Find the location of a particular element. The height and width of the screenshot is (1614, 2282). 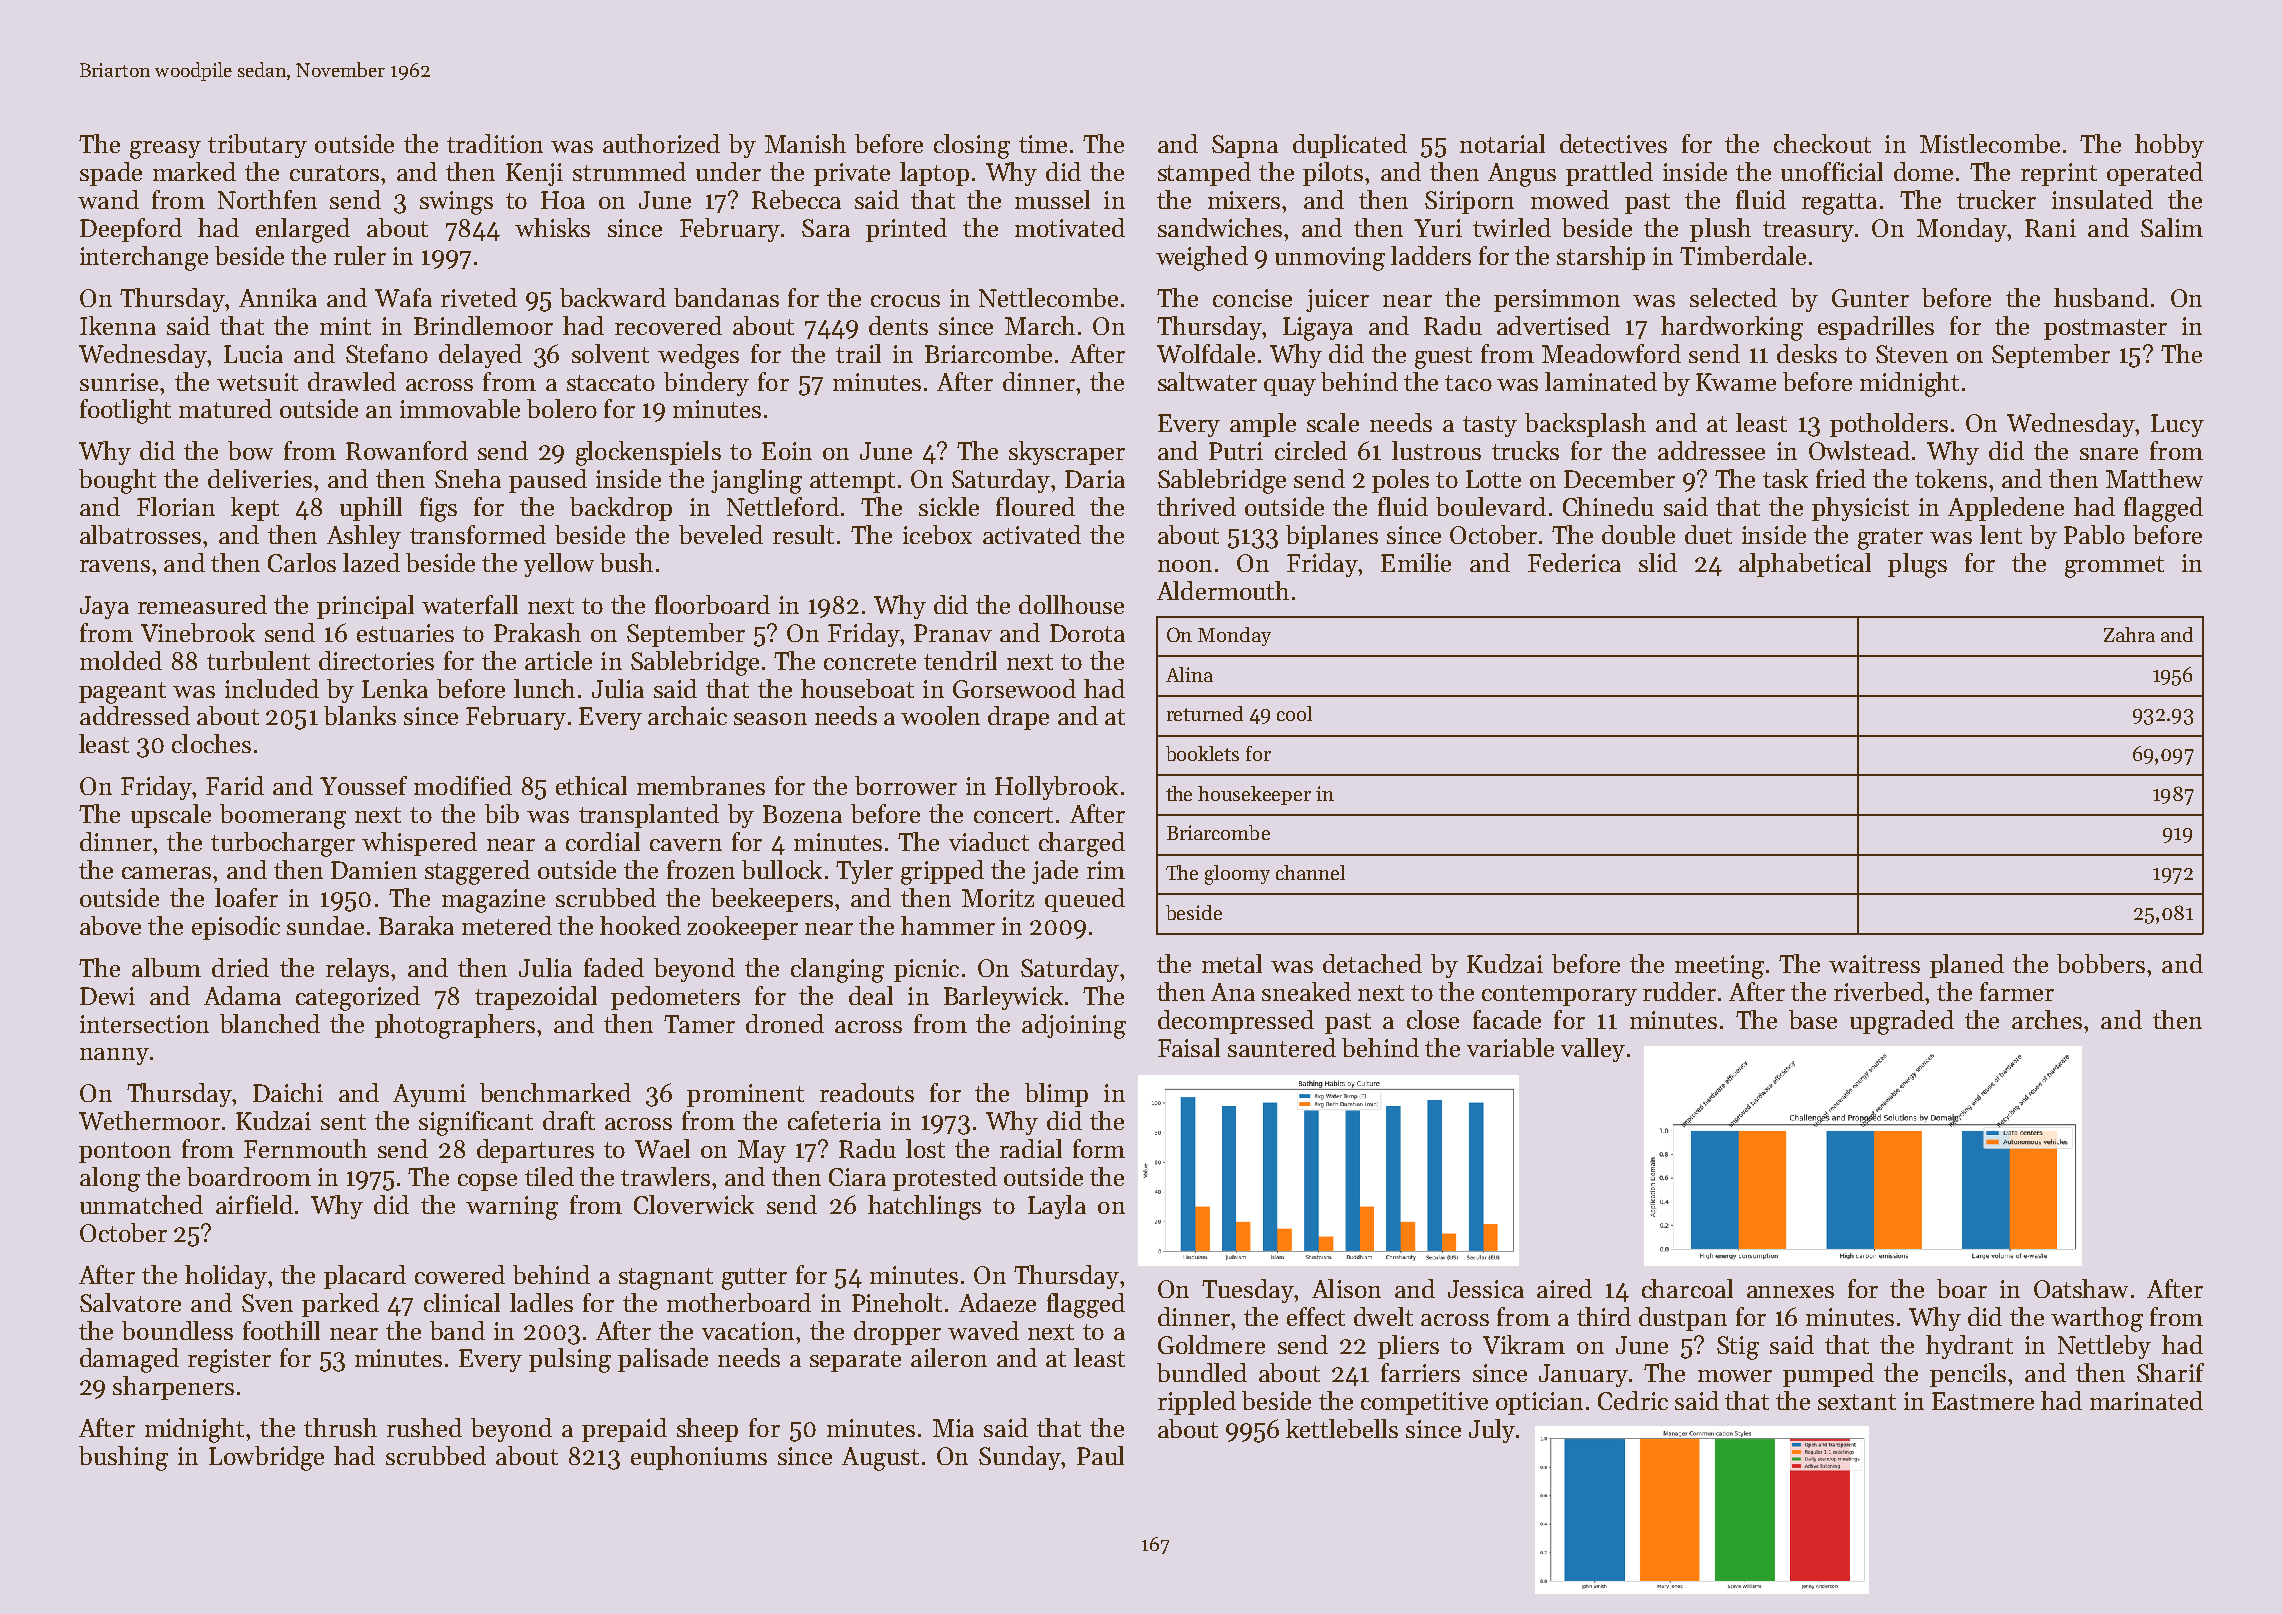

hobby is located at coordinates (2169, 146).
